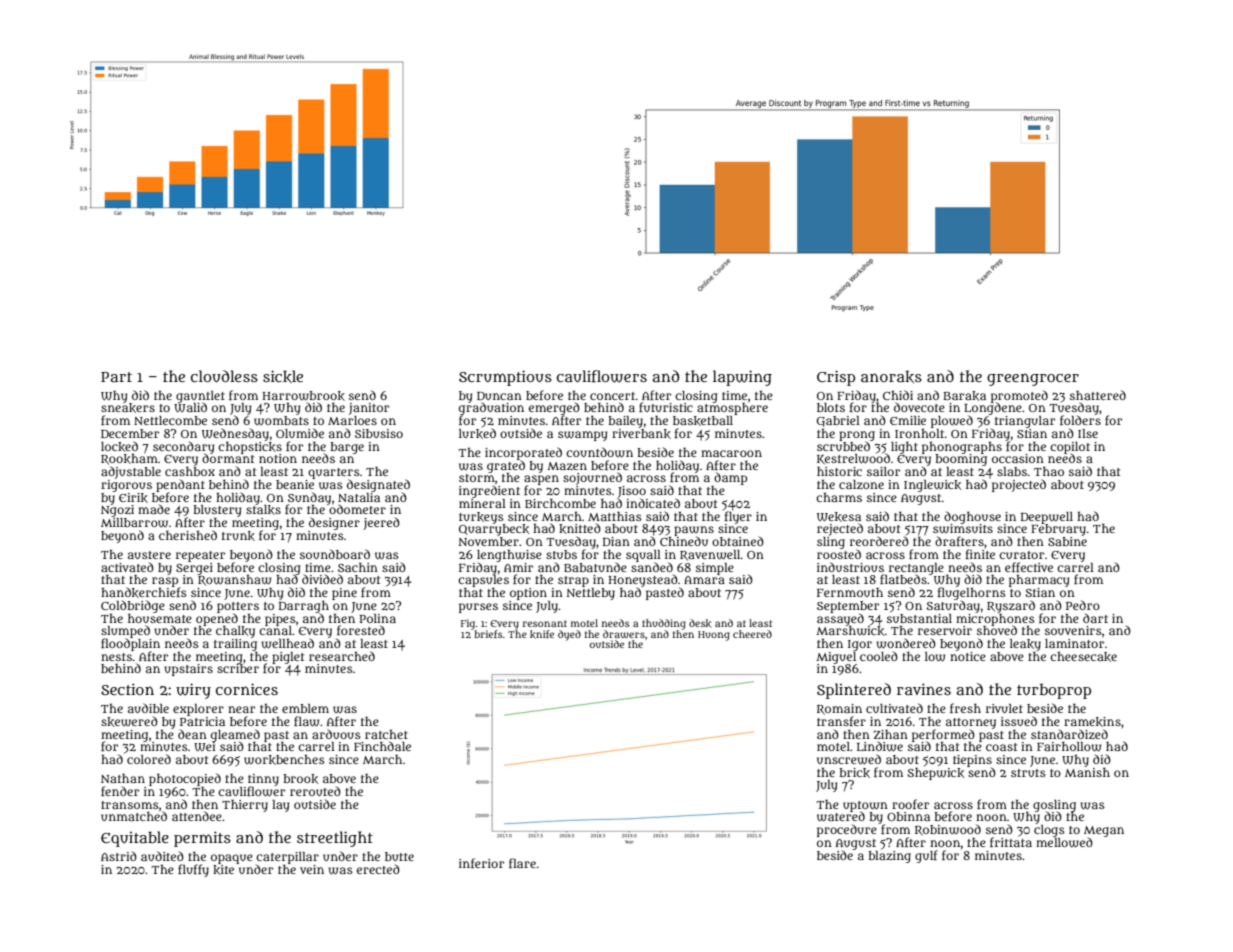  Describe the element at coordinates (1069, 734) in the screenshot. I see `standardized` at that location.
